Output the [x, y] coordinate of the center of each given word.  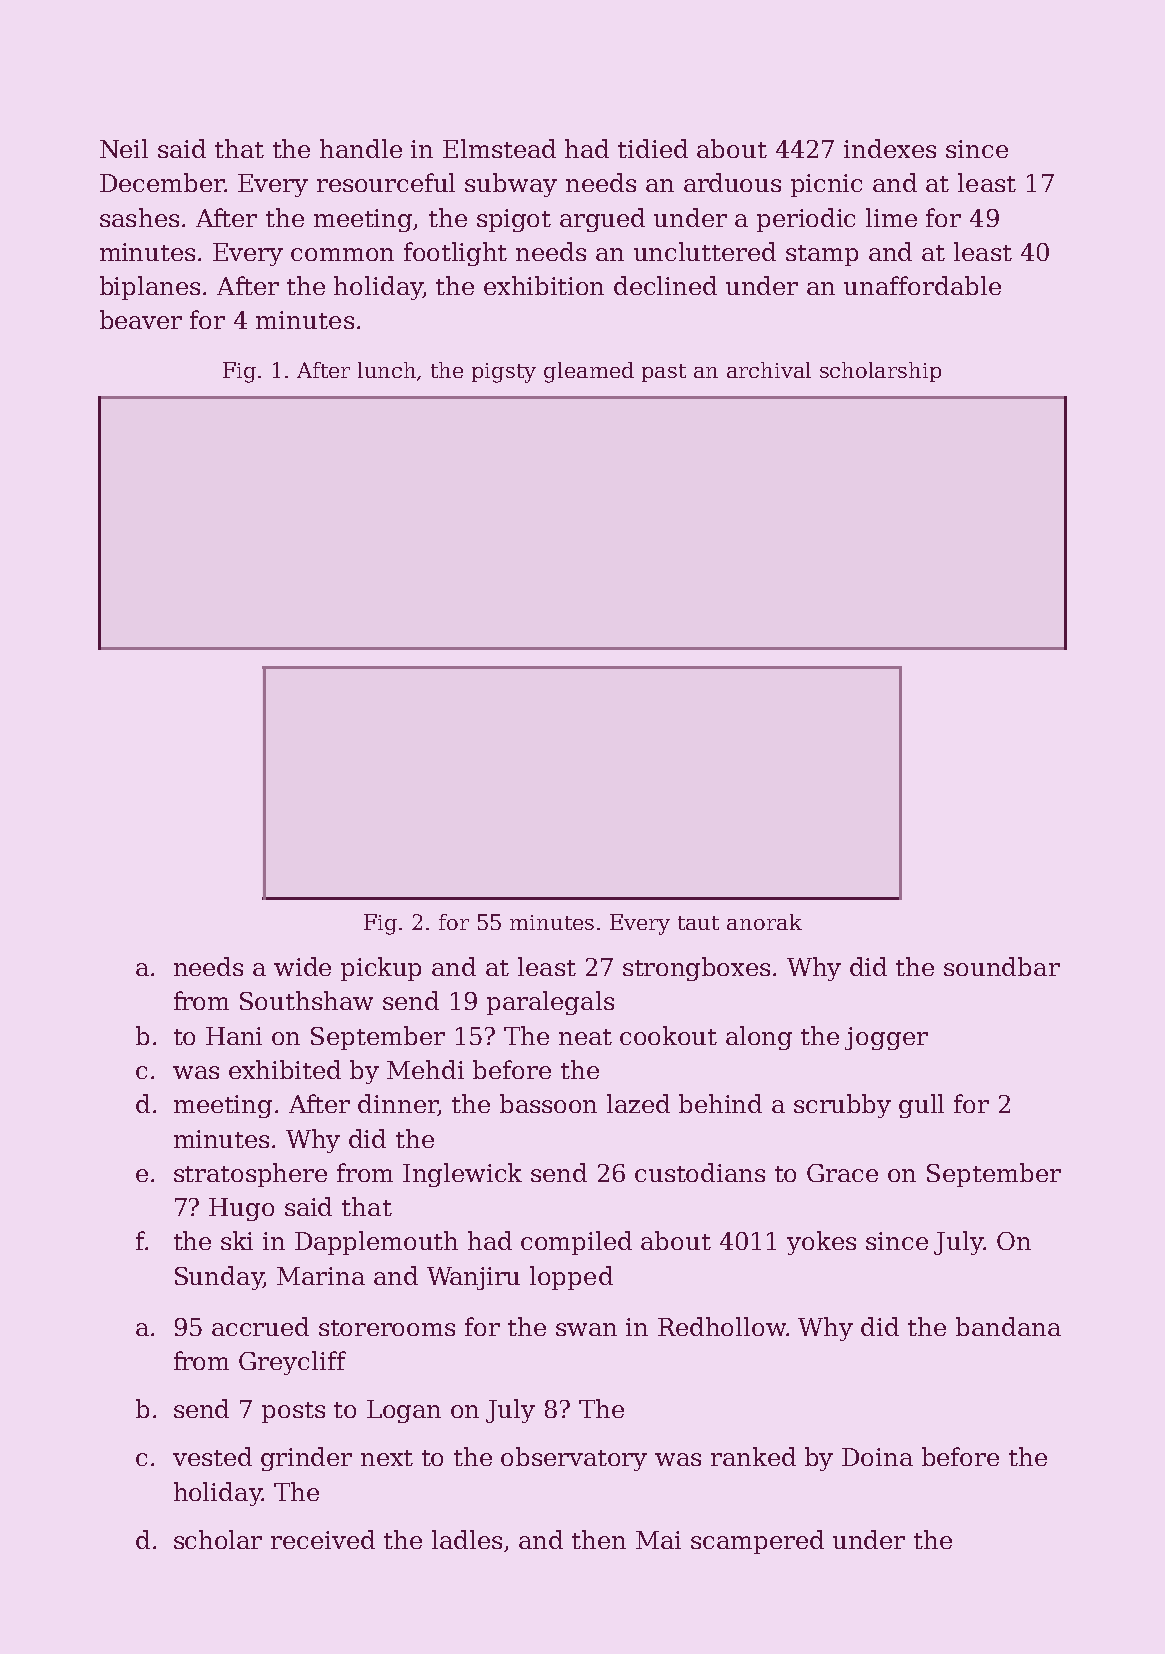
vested [212, 1456]
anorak [764, 922]
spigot [514, 220]
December [162, 182]
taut [698, 923]
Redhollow [722, 1326]
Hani [234, 1036]
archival [769, 370]
